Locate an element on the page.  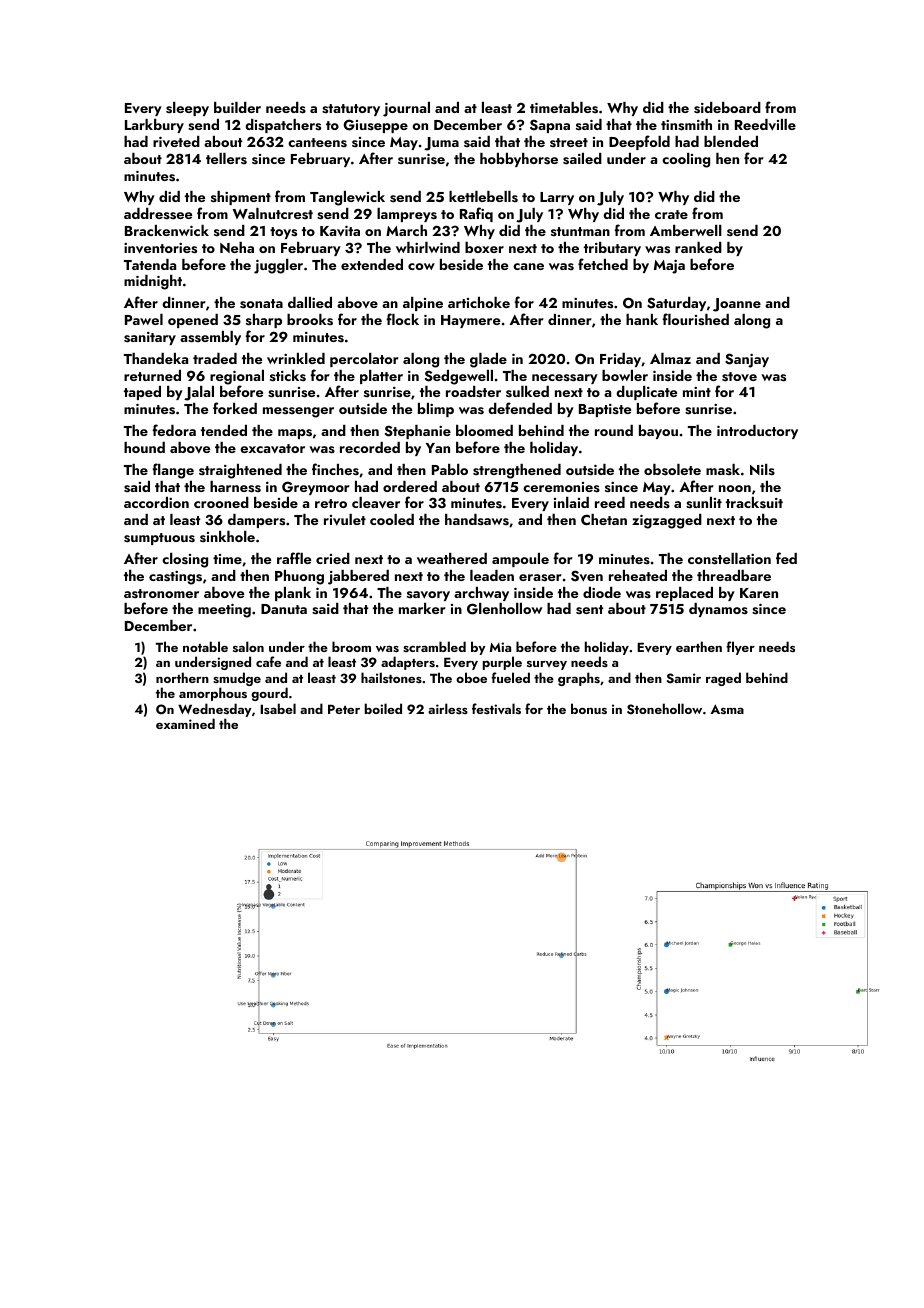
archway is located at coordinates (481, 594).
